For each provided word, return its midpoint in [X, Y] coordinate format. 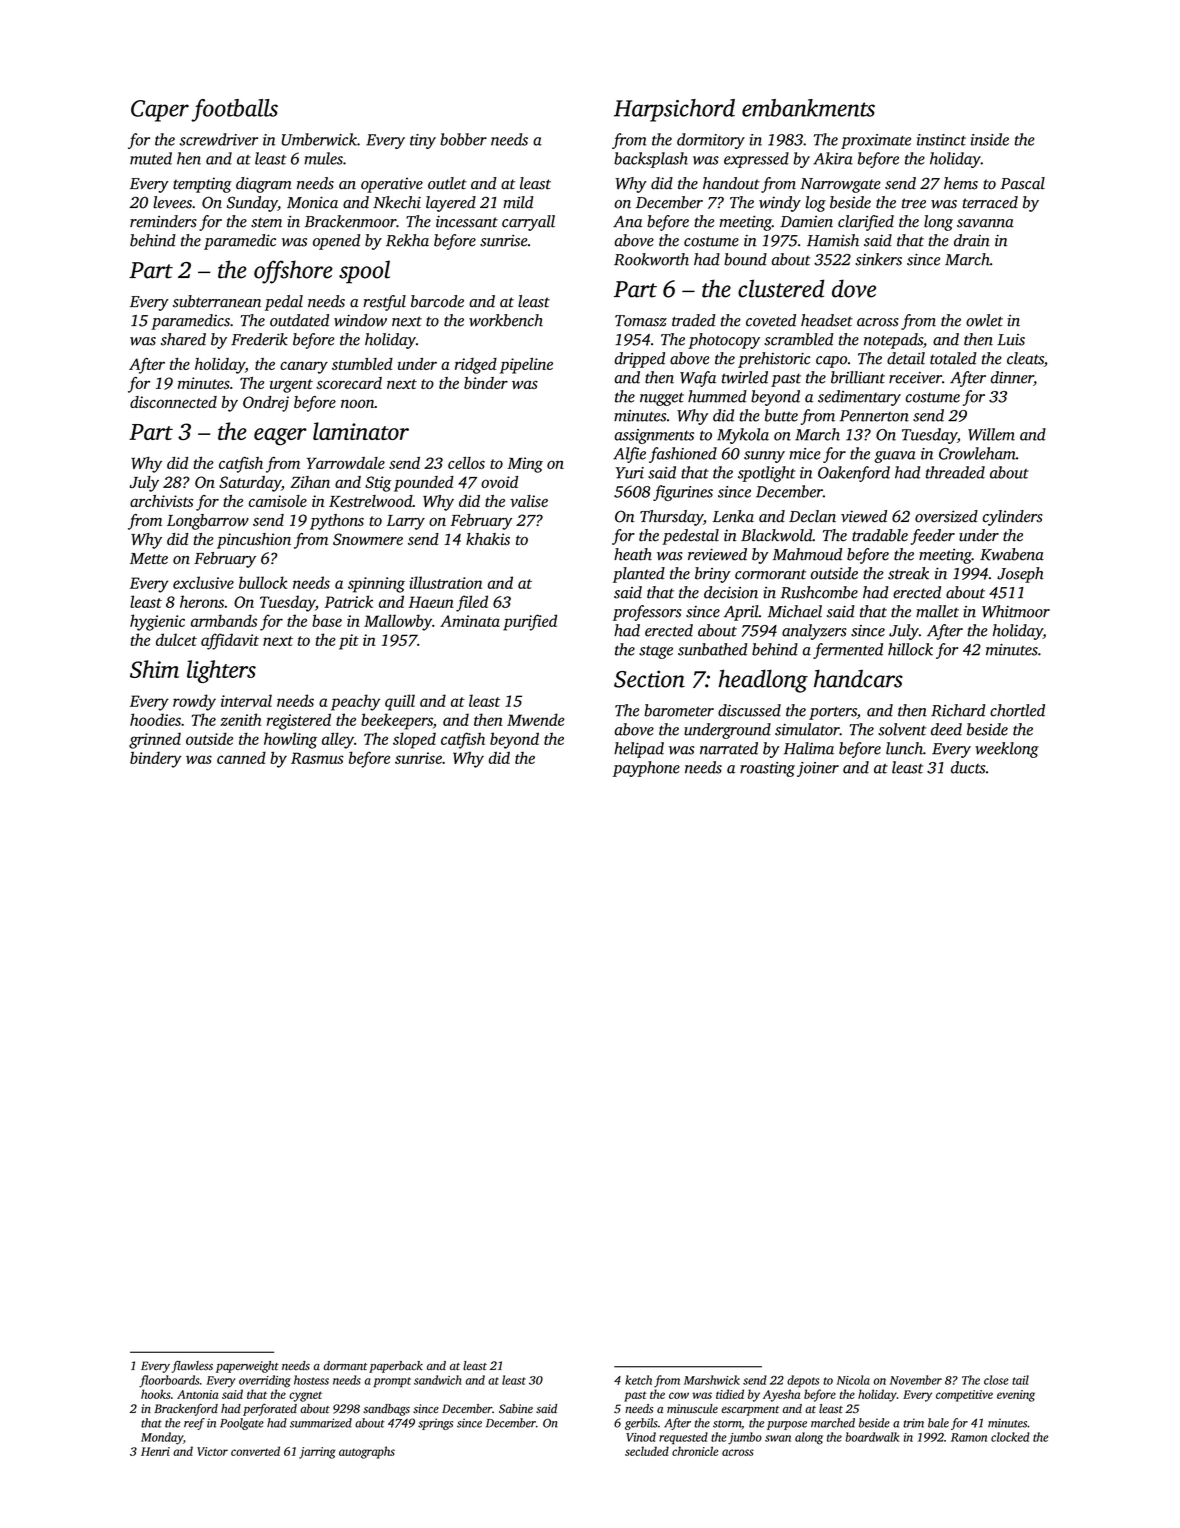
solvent [902, 729]
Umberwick [319, 139]
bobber [463, 139]
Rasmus [317, 758]
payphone [646, 769]
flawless [192, 1366]
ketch [638, 1380]
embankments [808, 108]
